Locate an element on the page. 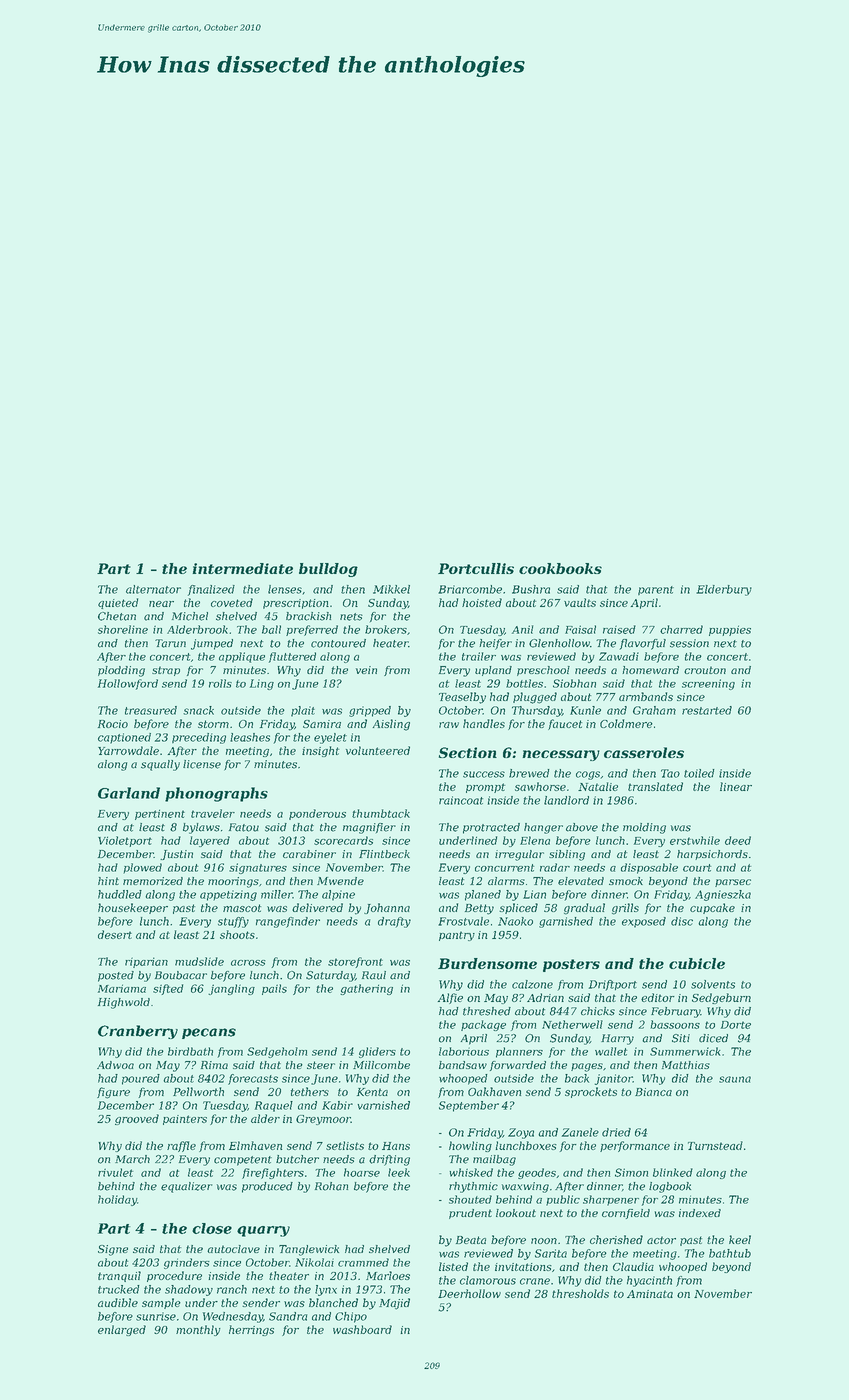 The image size is (849, 1400). elevated is located at coordinates (581, 881).
